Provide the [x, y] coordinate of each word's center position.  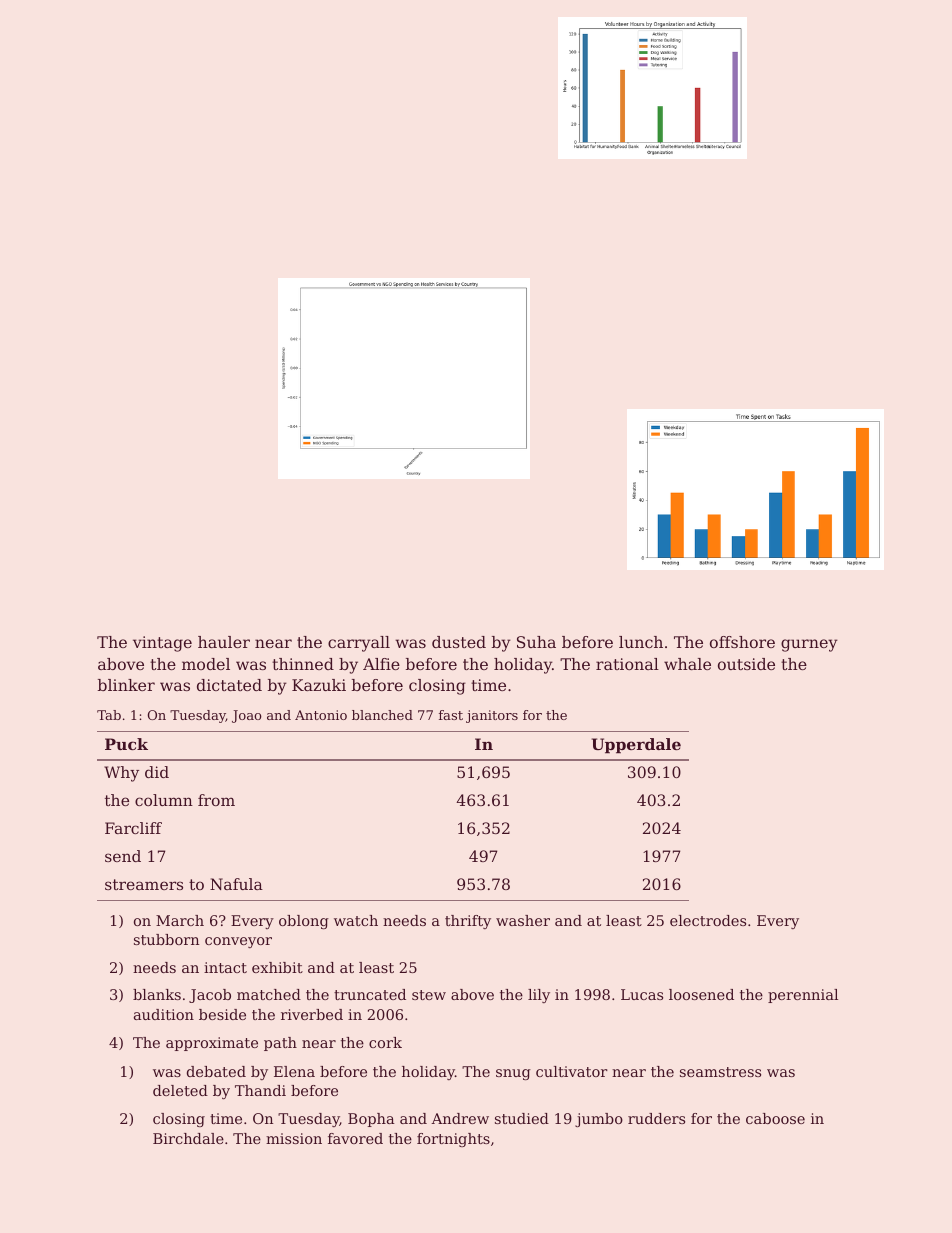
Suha [536, 642]
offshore [742, 642]
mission [294, 1138]
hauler [224, 642]
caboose [775, 1118]
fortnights [453, 1140]
